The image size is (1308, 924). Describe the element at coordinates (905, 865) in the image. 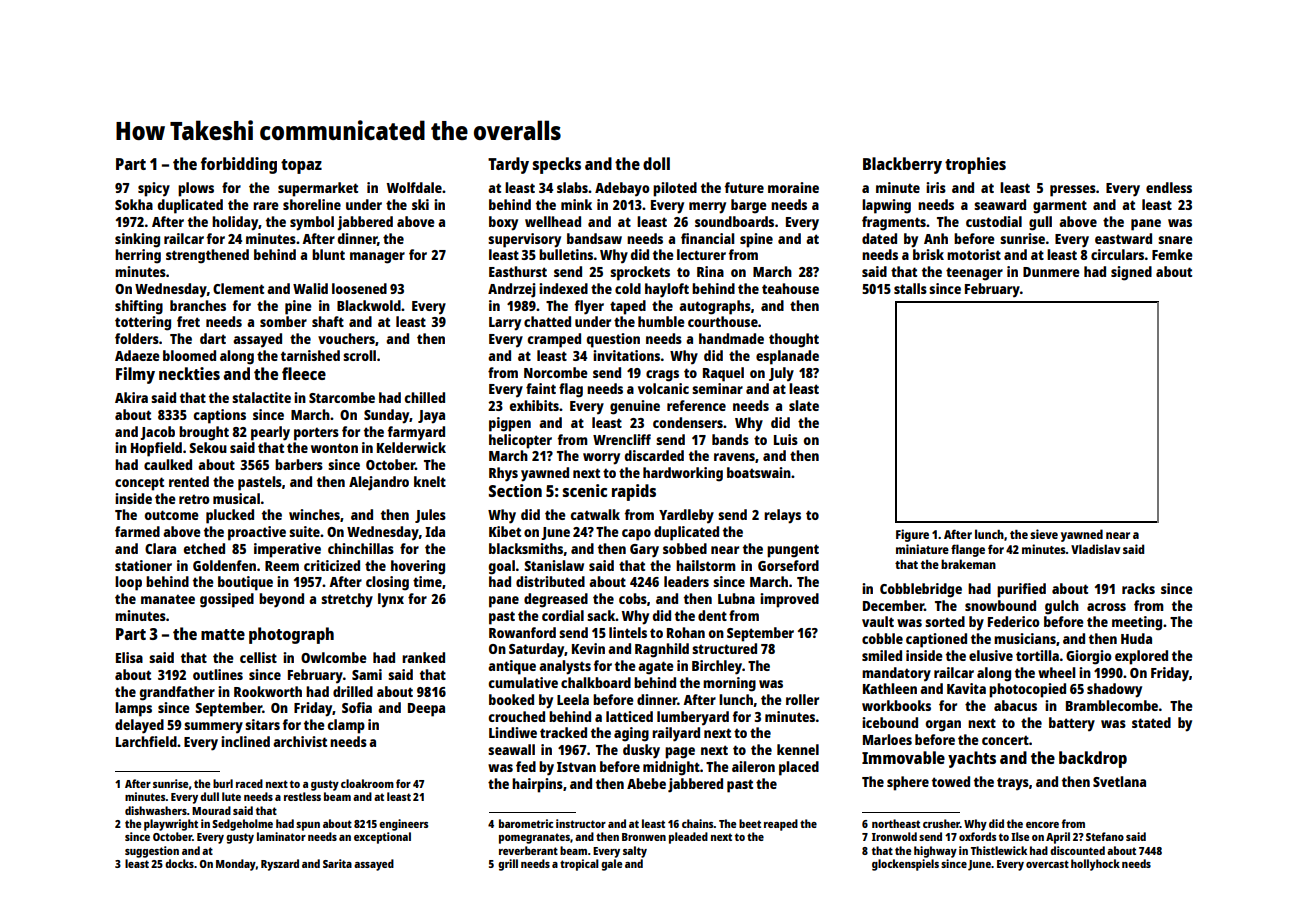

I see `glockenspiels` at that location.
